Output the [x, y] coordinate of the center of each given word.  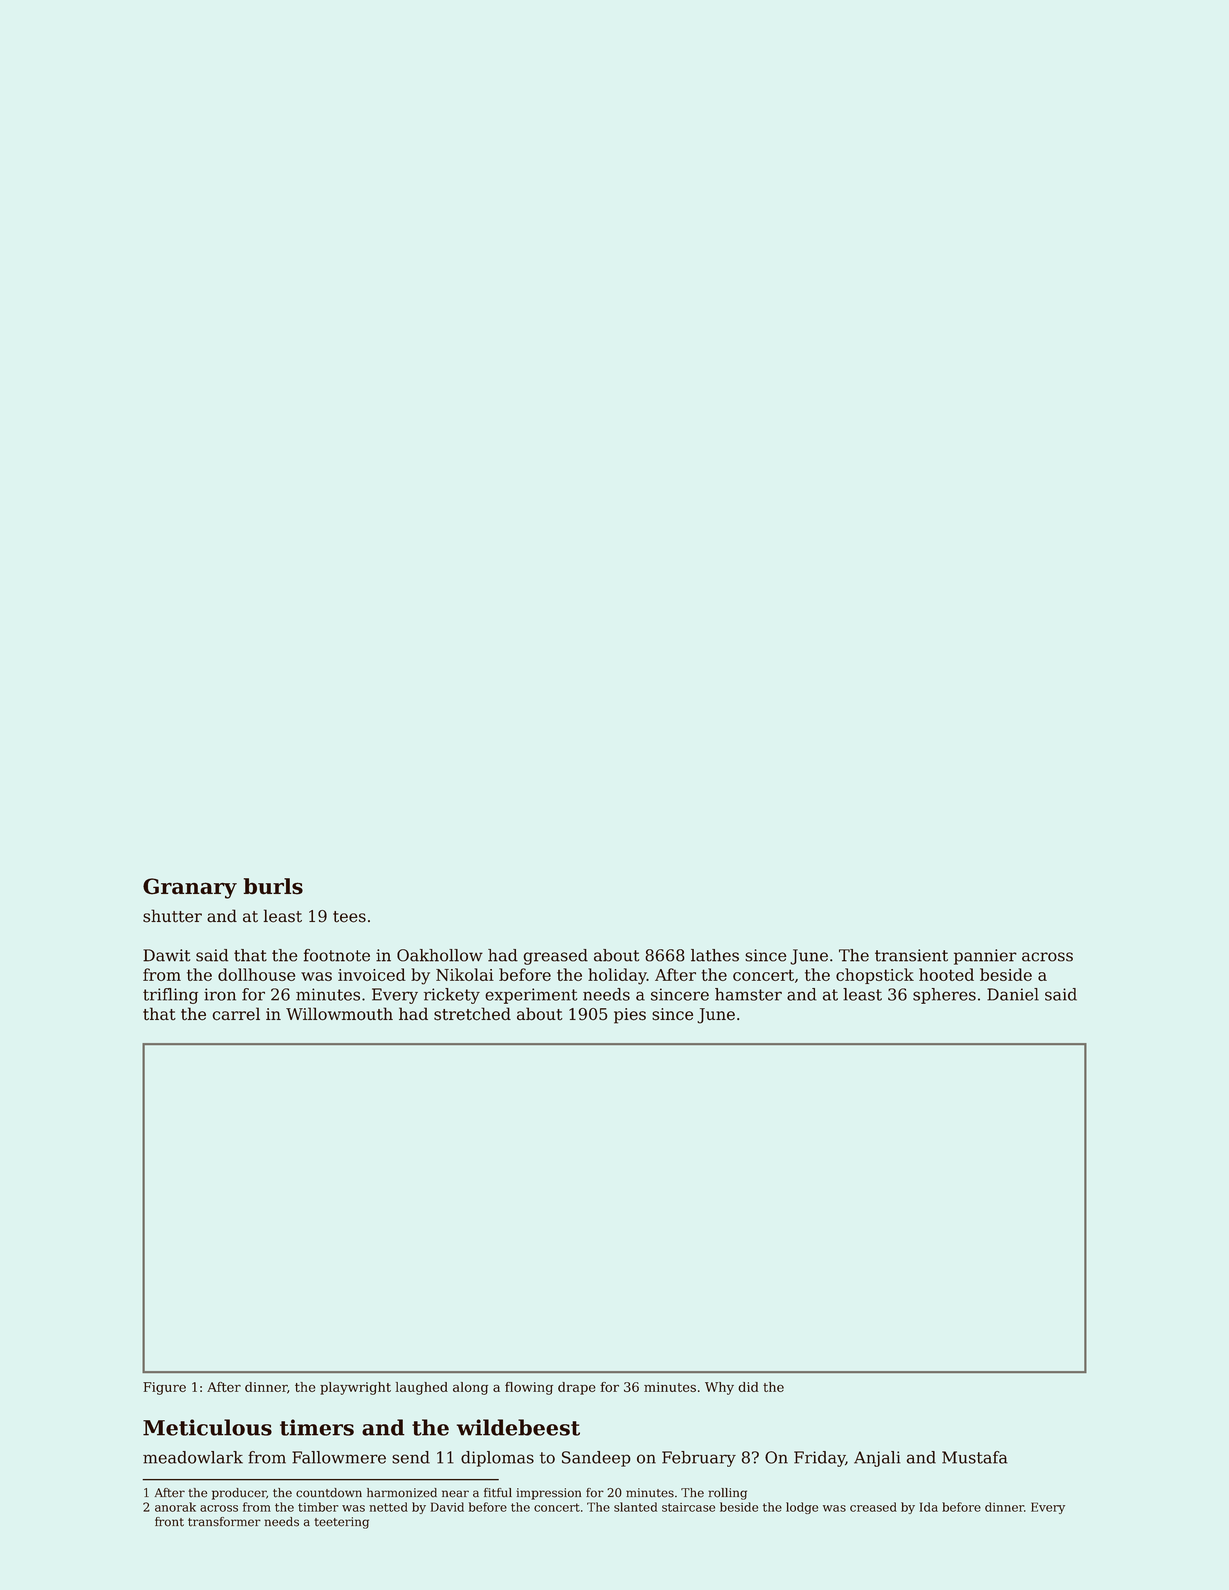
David [447, 1507]
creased [873, 1507]
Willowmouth [339, 1014]
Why [719, 1388]
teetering [342, 1523]
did [748, 1387]
